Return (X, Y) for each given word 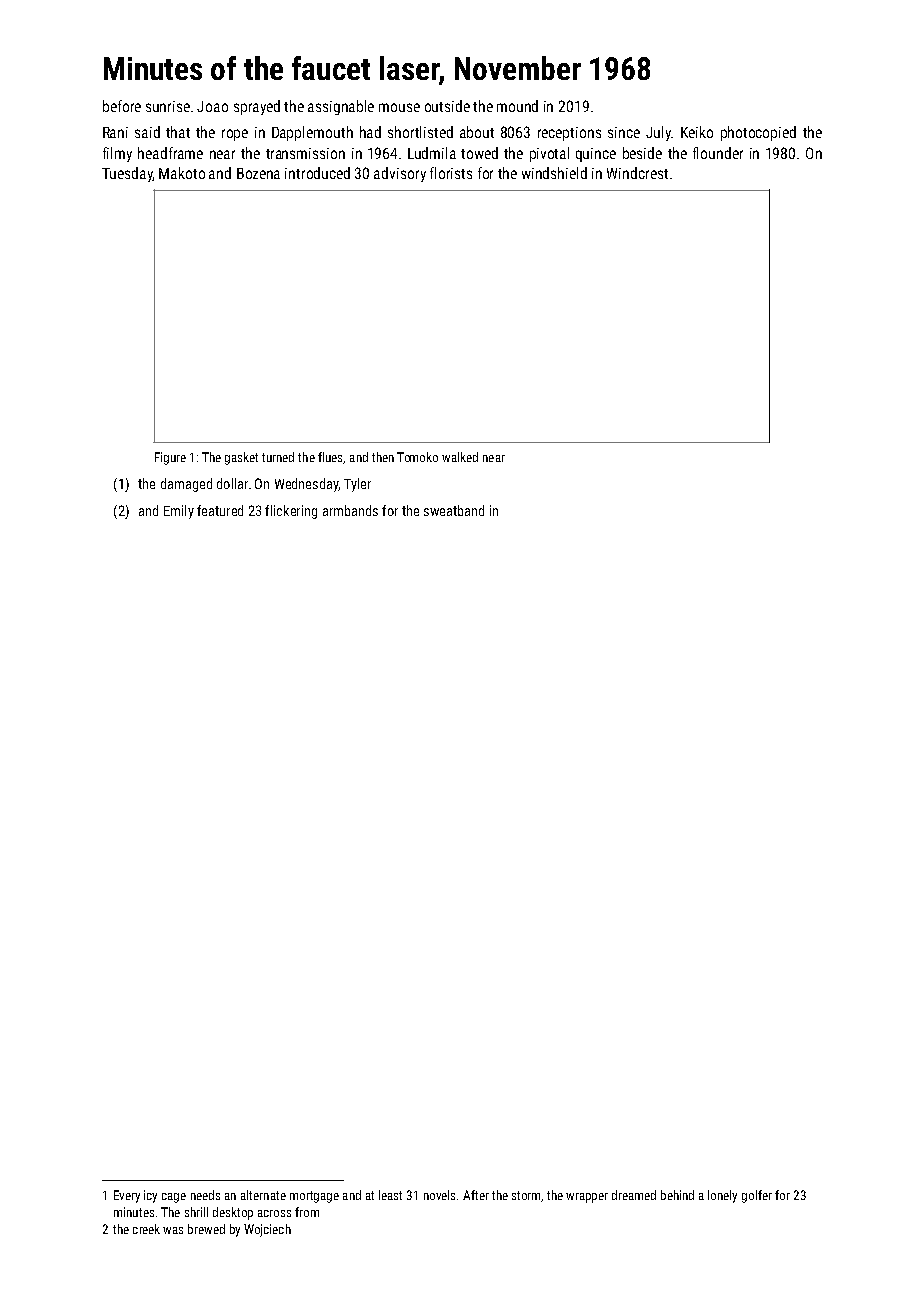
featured (220, 510)
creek (146, 1229)
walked (460, 457)
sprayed (257, 107)
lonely (722, 1196)
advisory (400, 174)
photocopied (758, 133)
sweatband (454, 510)
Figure (170, 458)
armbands (350, 510)
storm (526, 1195)
